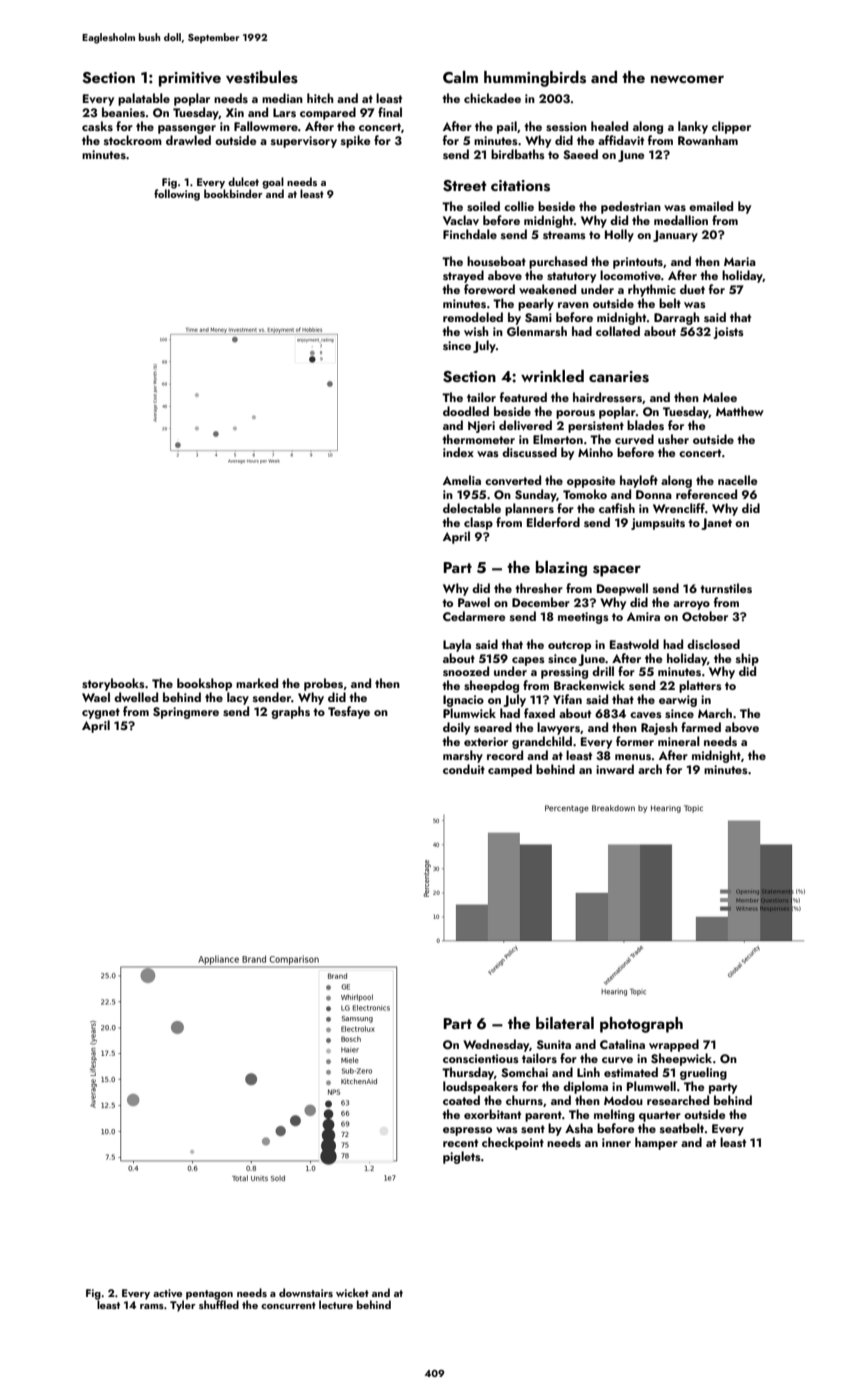  I want to click on vestibules, so click(262, 77).
